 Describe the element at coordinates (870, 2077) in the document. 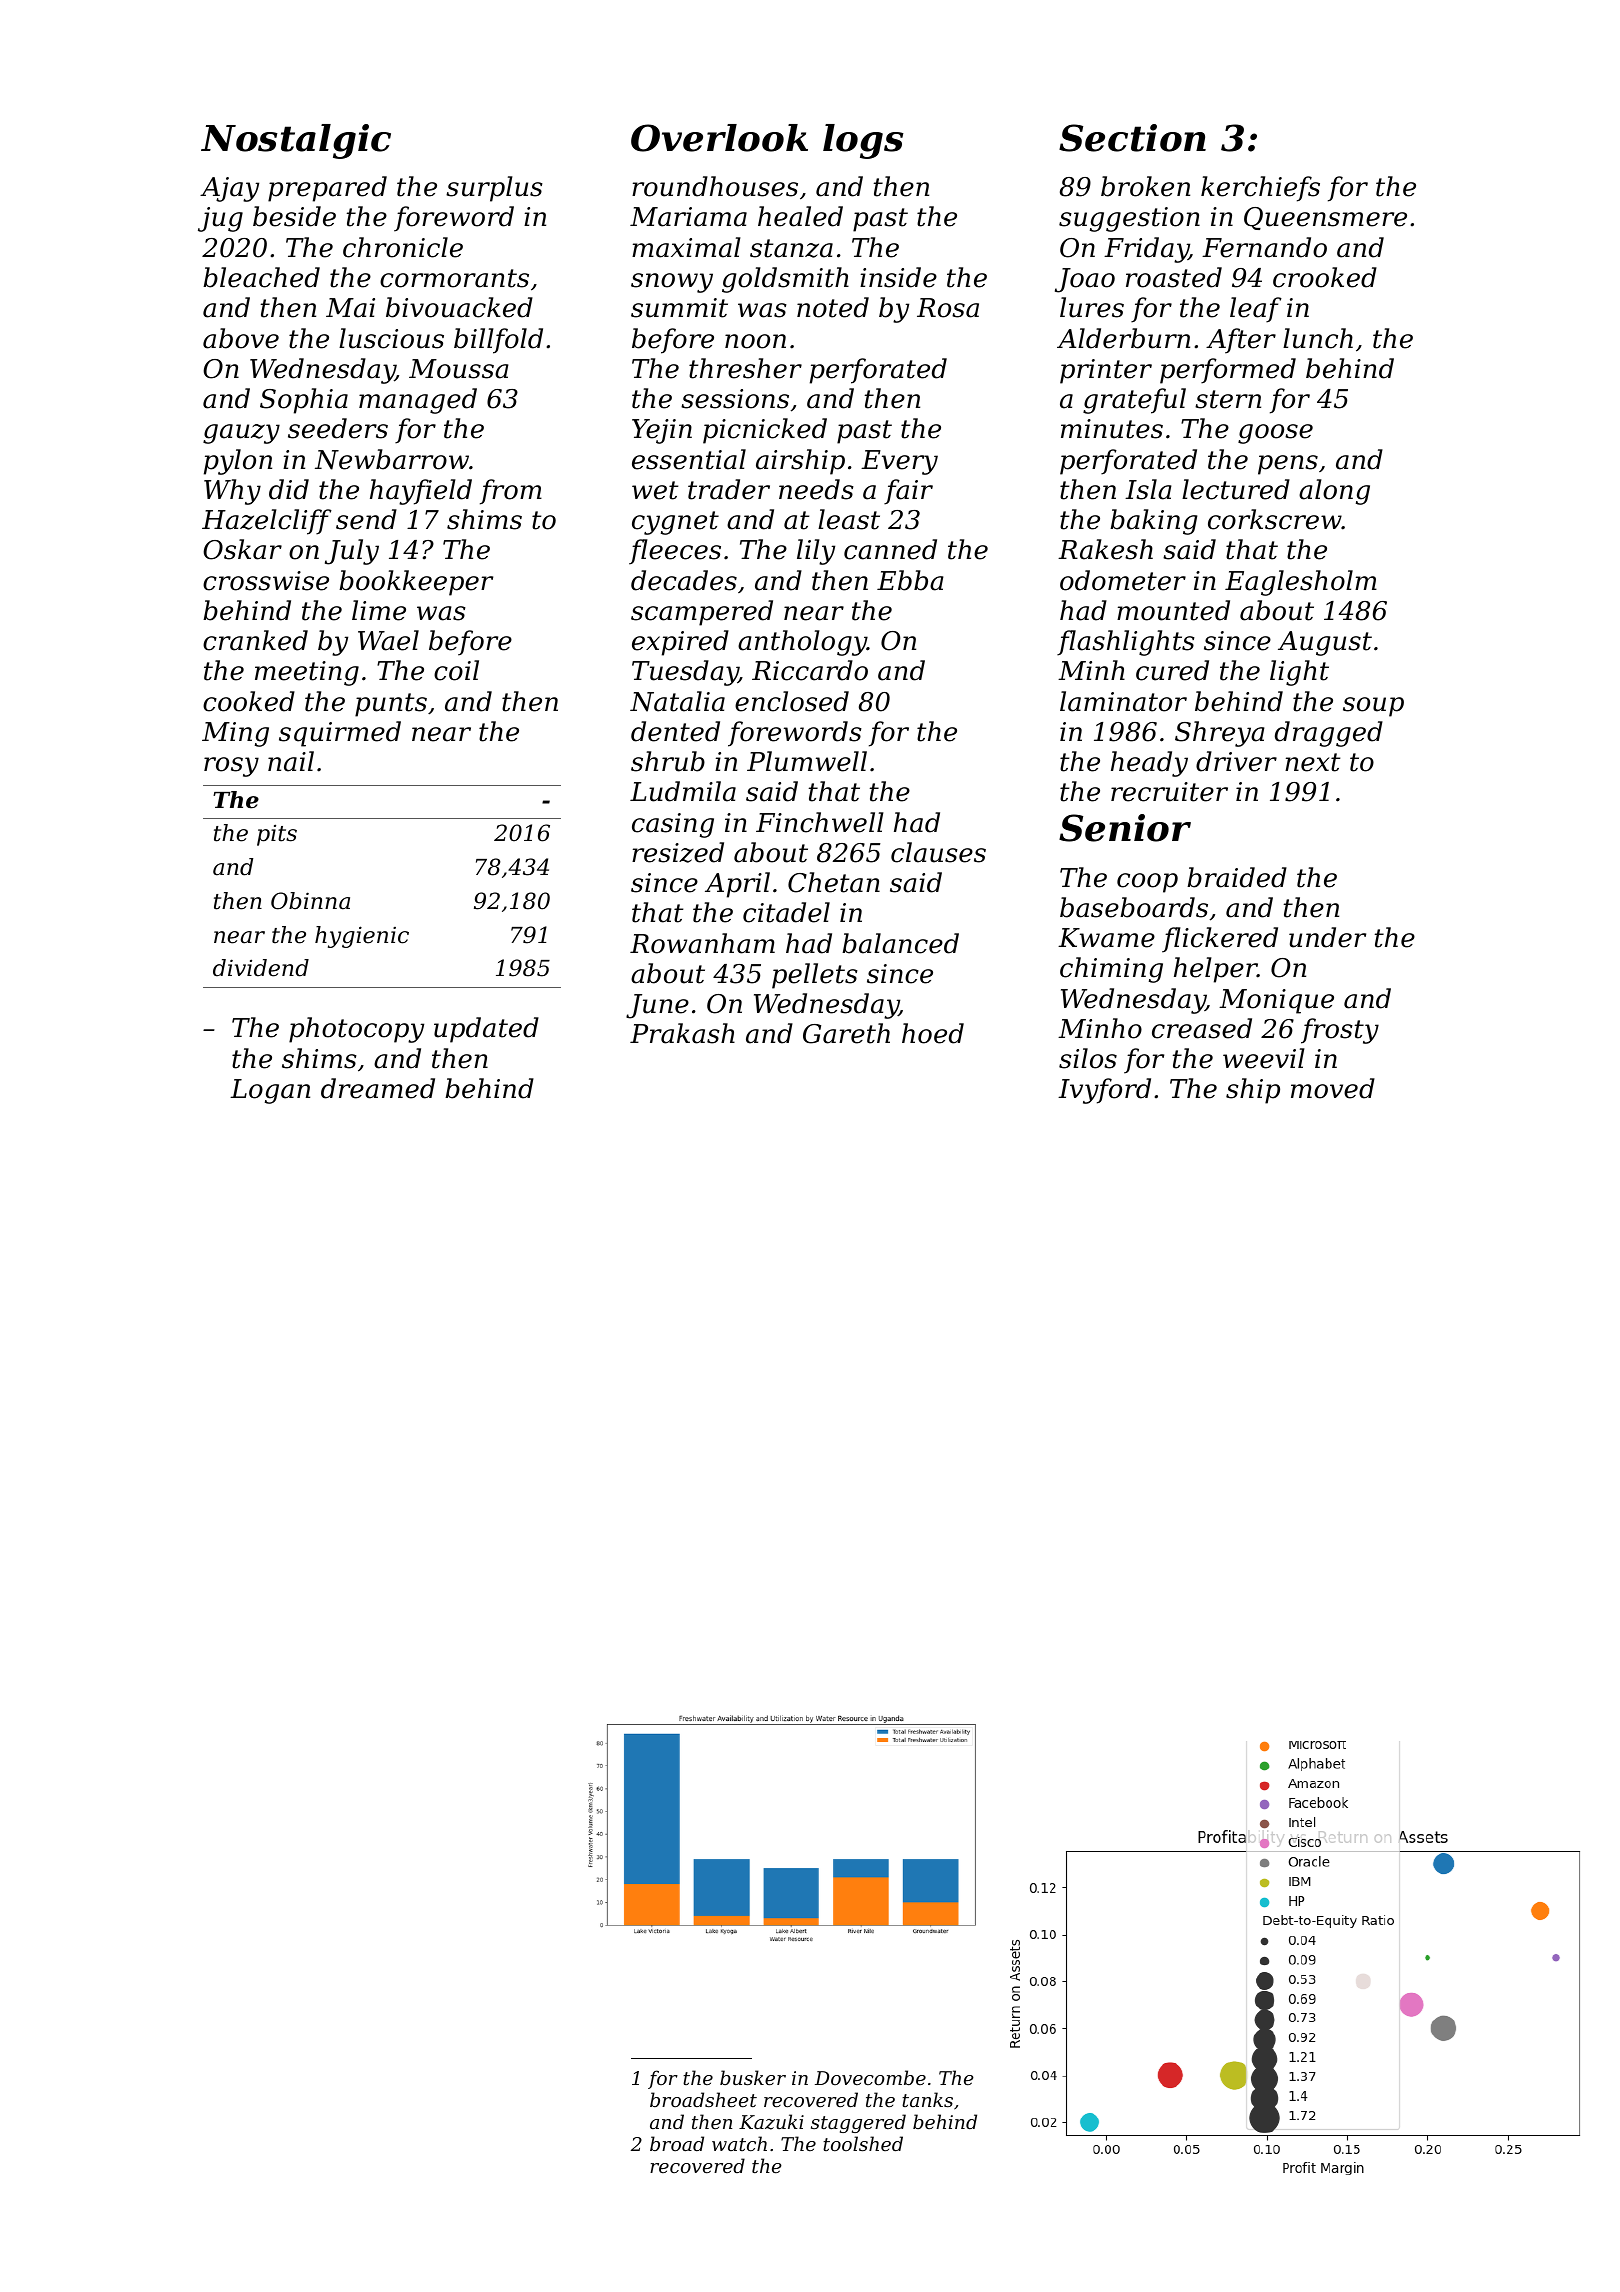

I see `Dovecombe` at that location.
